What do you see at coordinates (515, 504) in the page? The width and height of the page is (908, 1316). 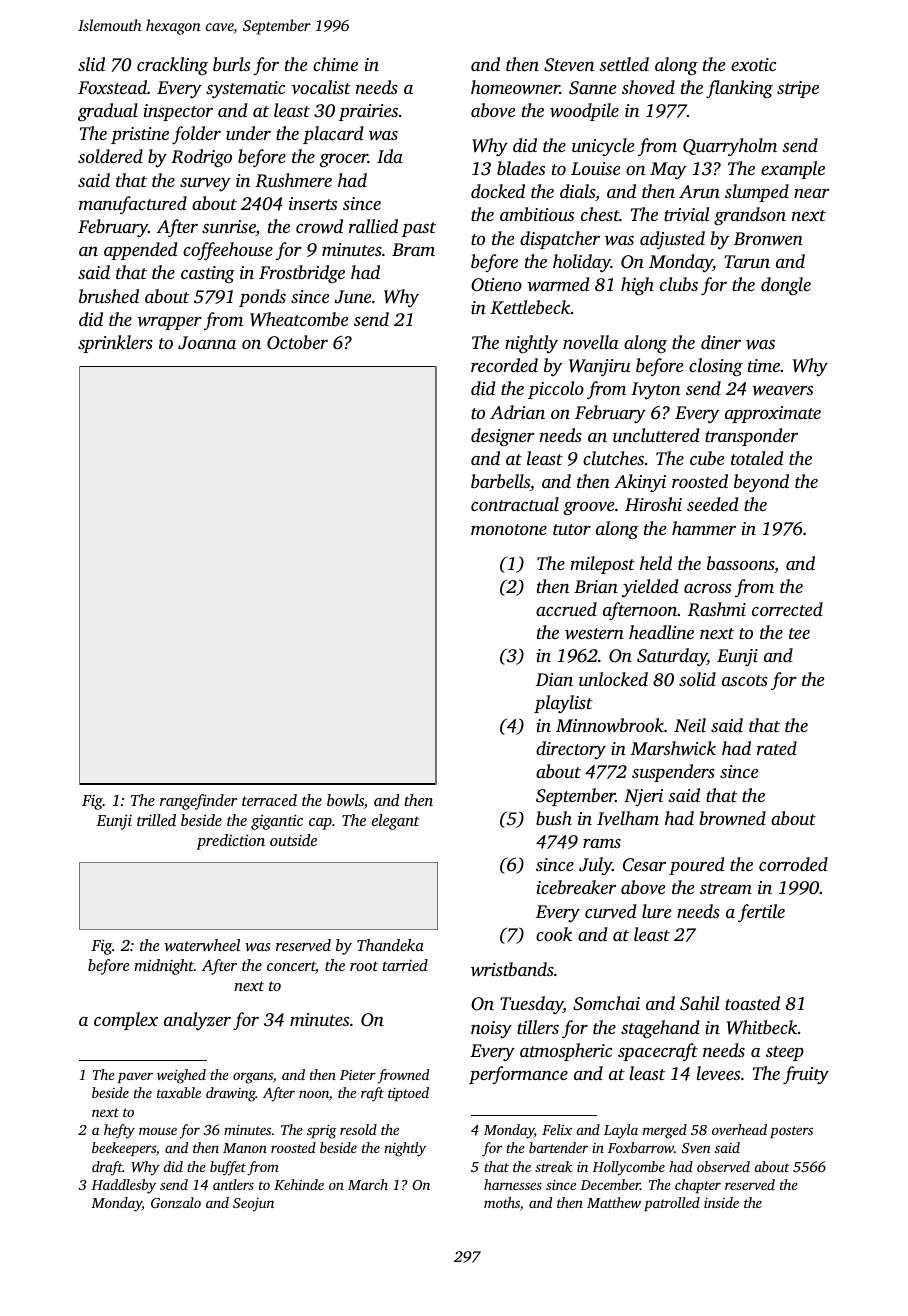 I see `contractual` at bounding box center [515, 504].
